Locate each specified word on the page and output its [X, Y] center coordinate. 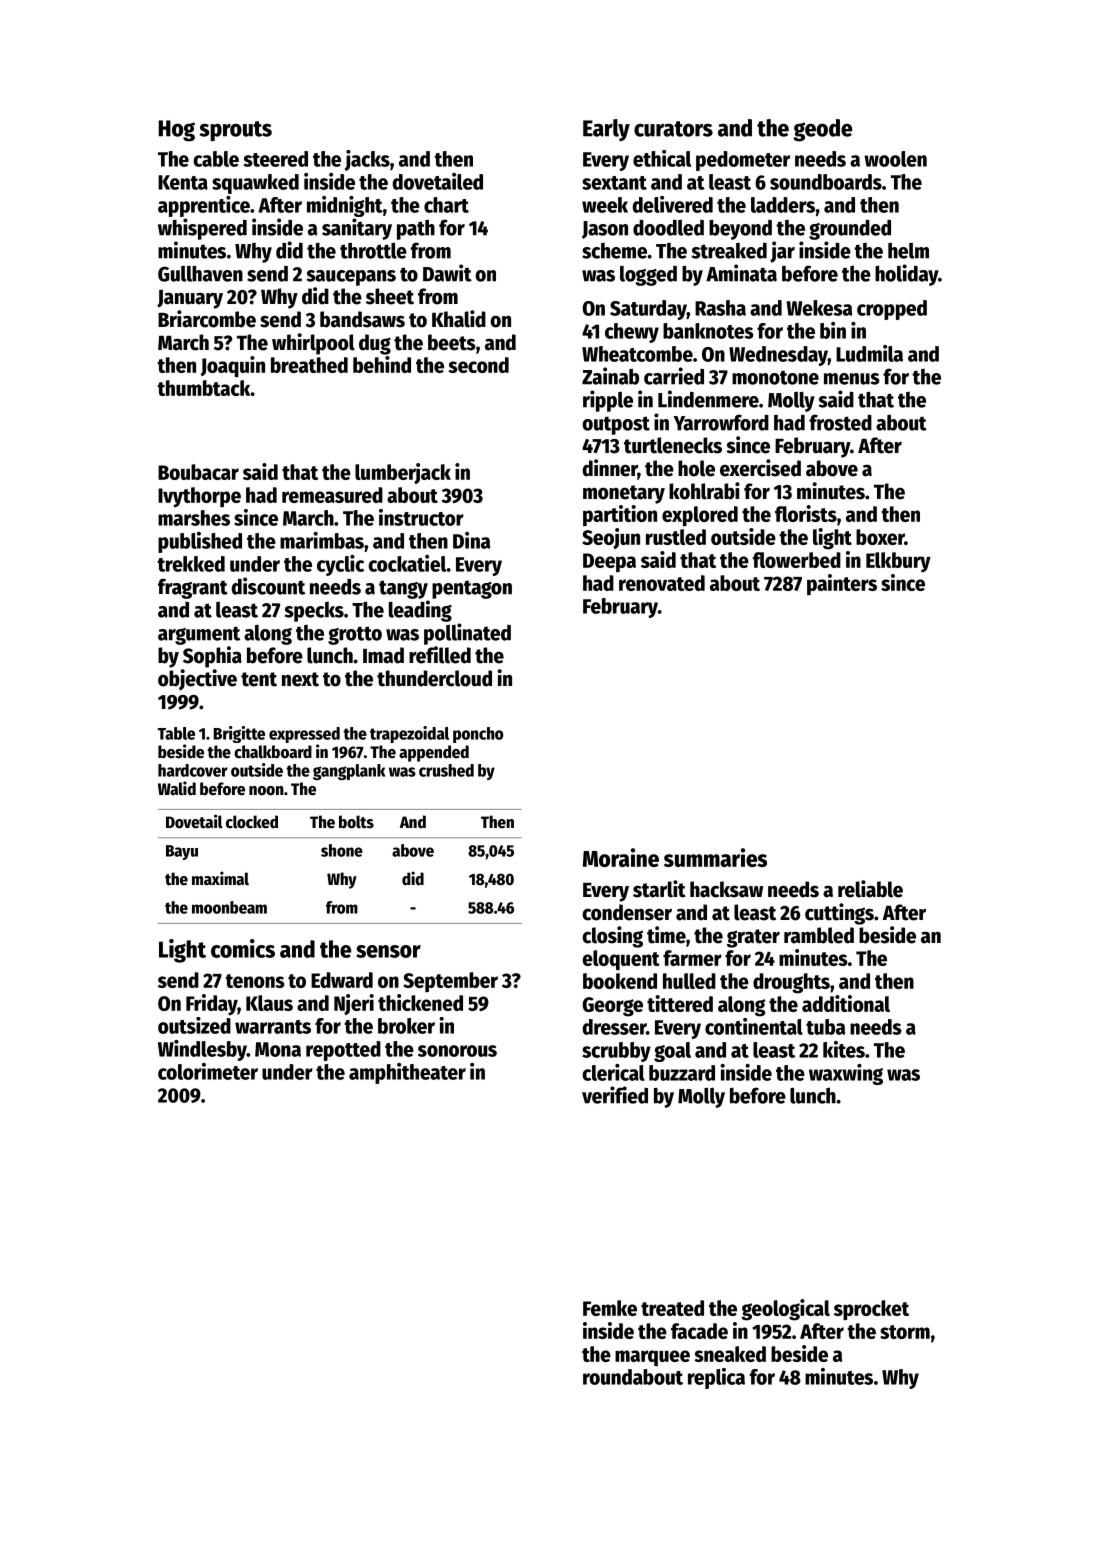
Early [606, 130]
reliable [870, 889]
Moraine [621, 857]
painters [842, 584]
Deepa [609, 562]
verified [615, 1095]
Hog [177, 131]
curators [673, 129]
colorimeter [208, 1071]
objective [197, 680]
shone [342, 850]
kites [844, 1049]
